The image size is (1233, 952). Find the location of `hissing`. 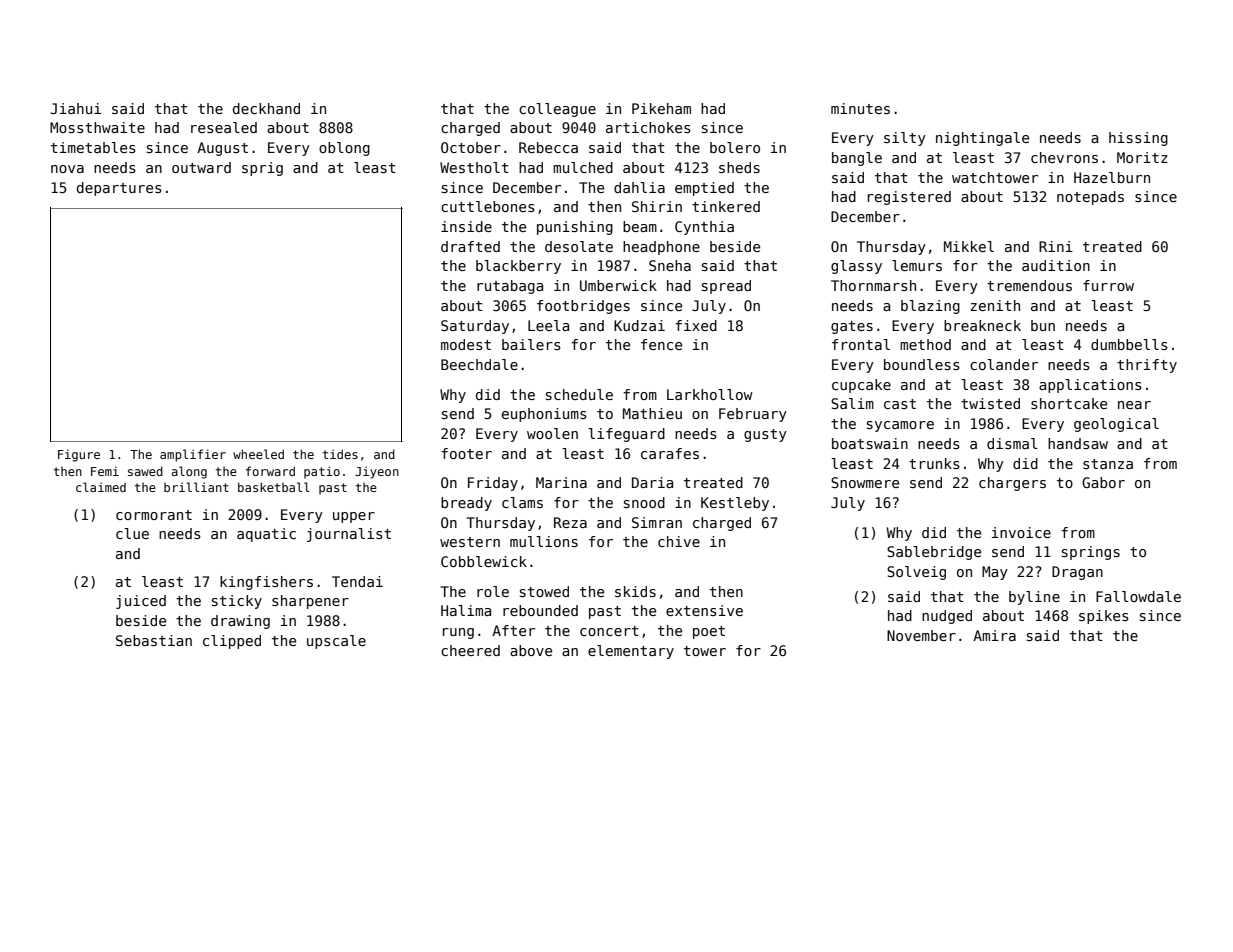

hissing is located at coordinates (1138, 139).
